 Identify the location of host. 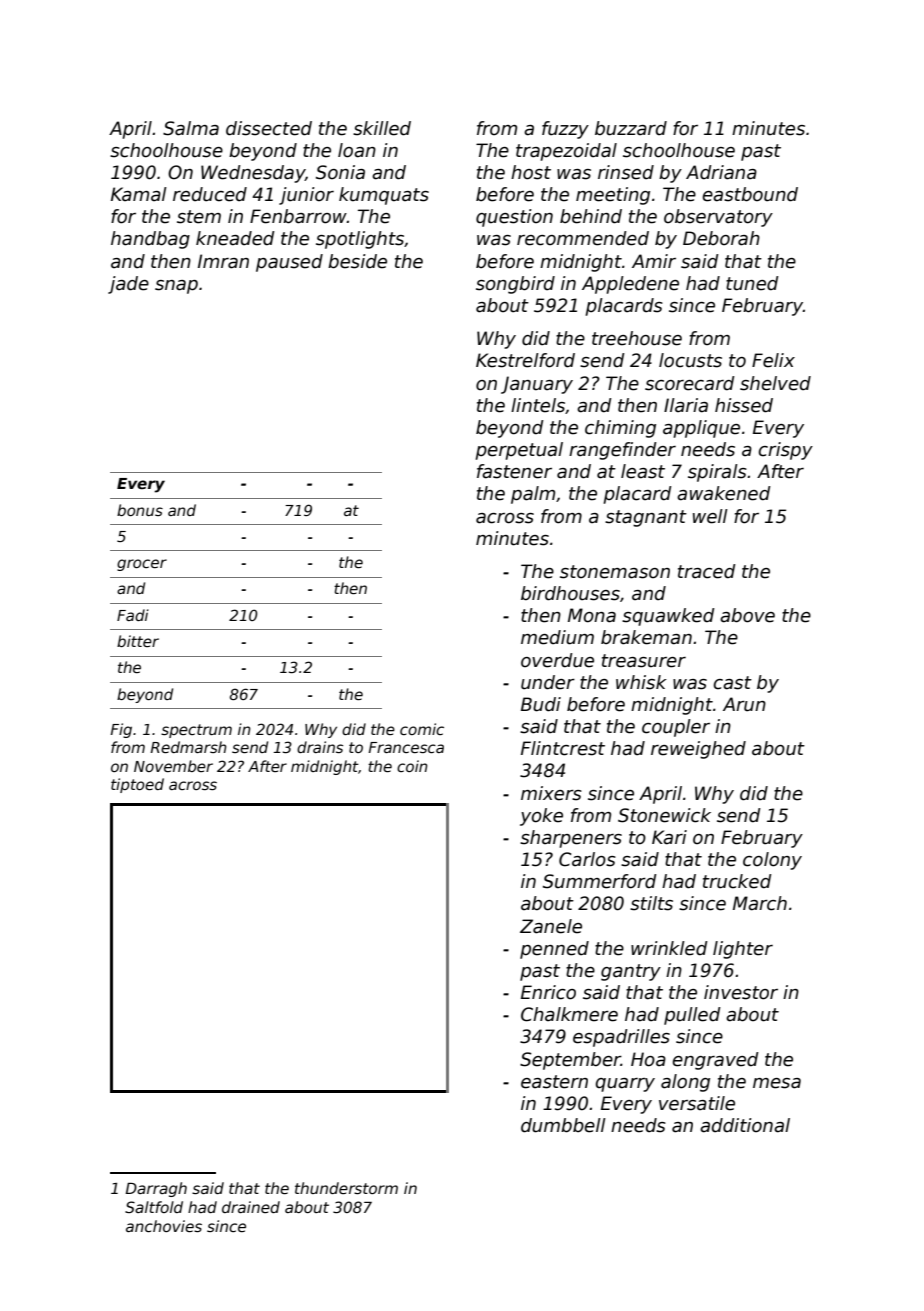
(531, 172).
